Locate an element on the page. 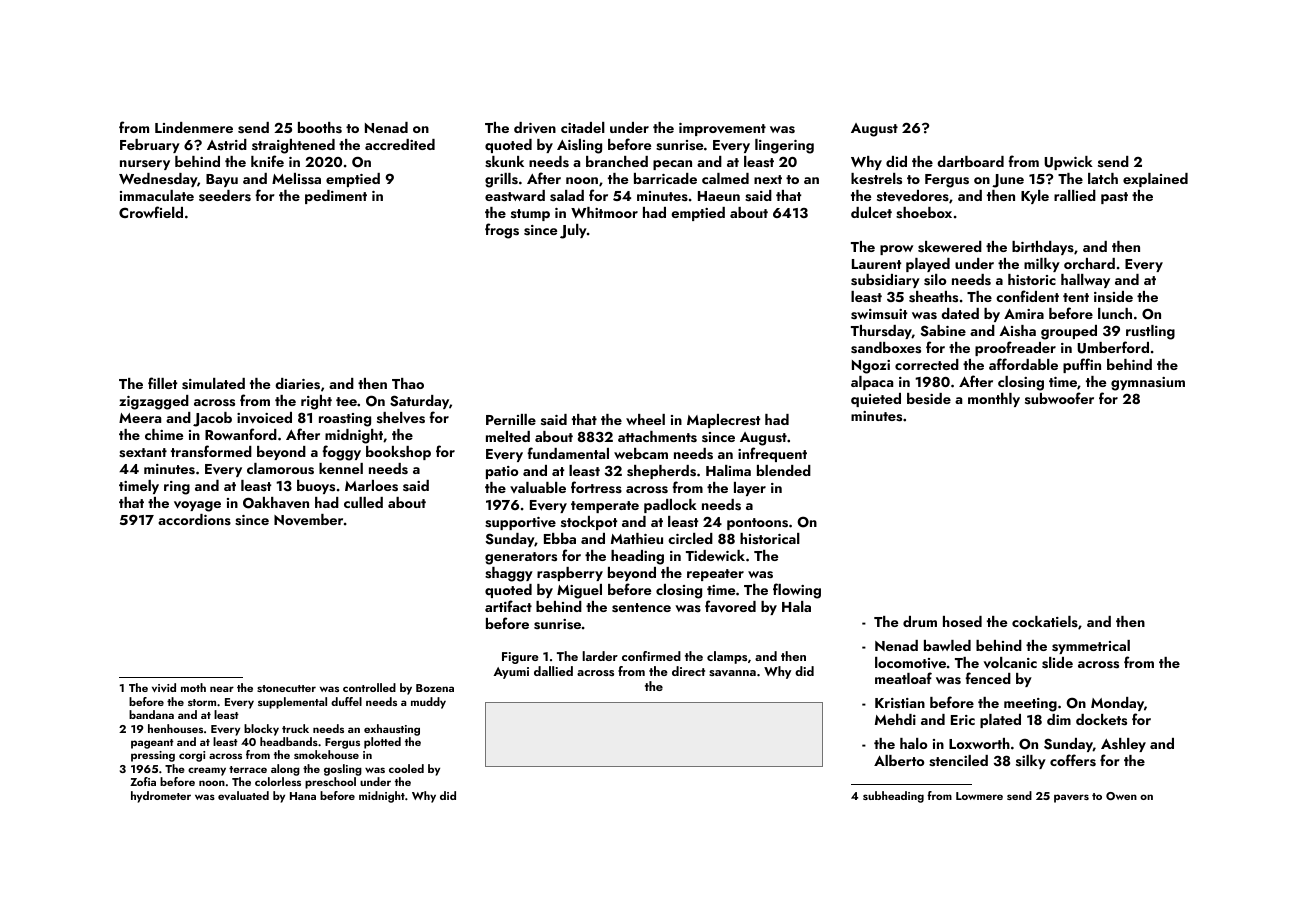 The image size is (1308, 924). Hana is located at coordinates (303, 796).
